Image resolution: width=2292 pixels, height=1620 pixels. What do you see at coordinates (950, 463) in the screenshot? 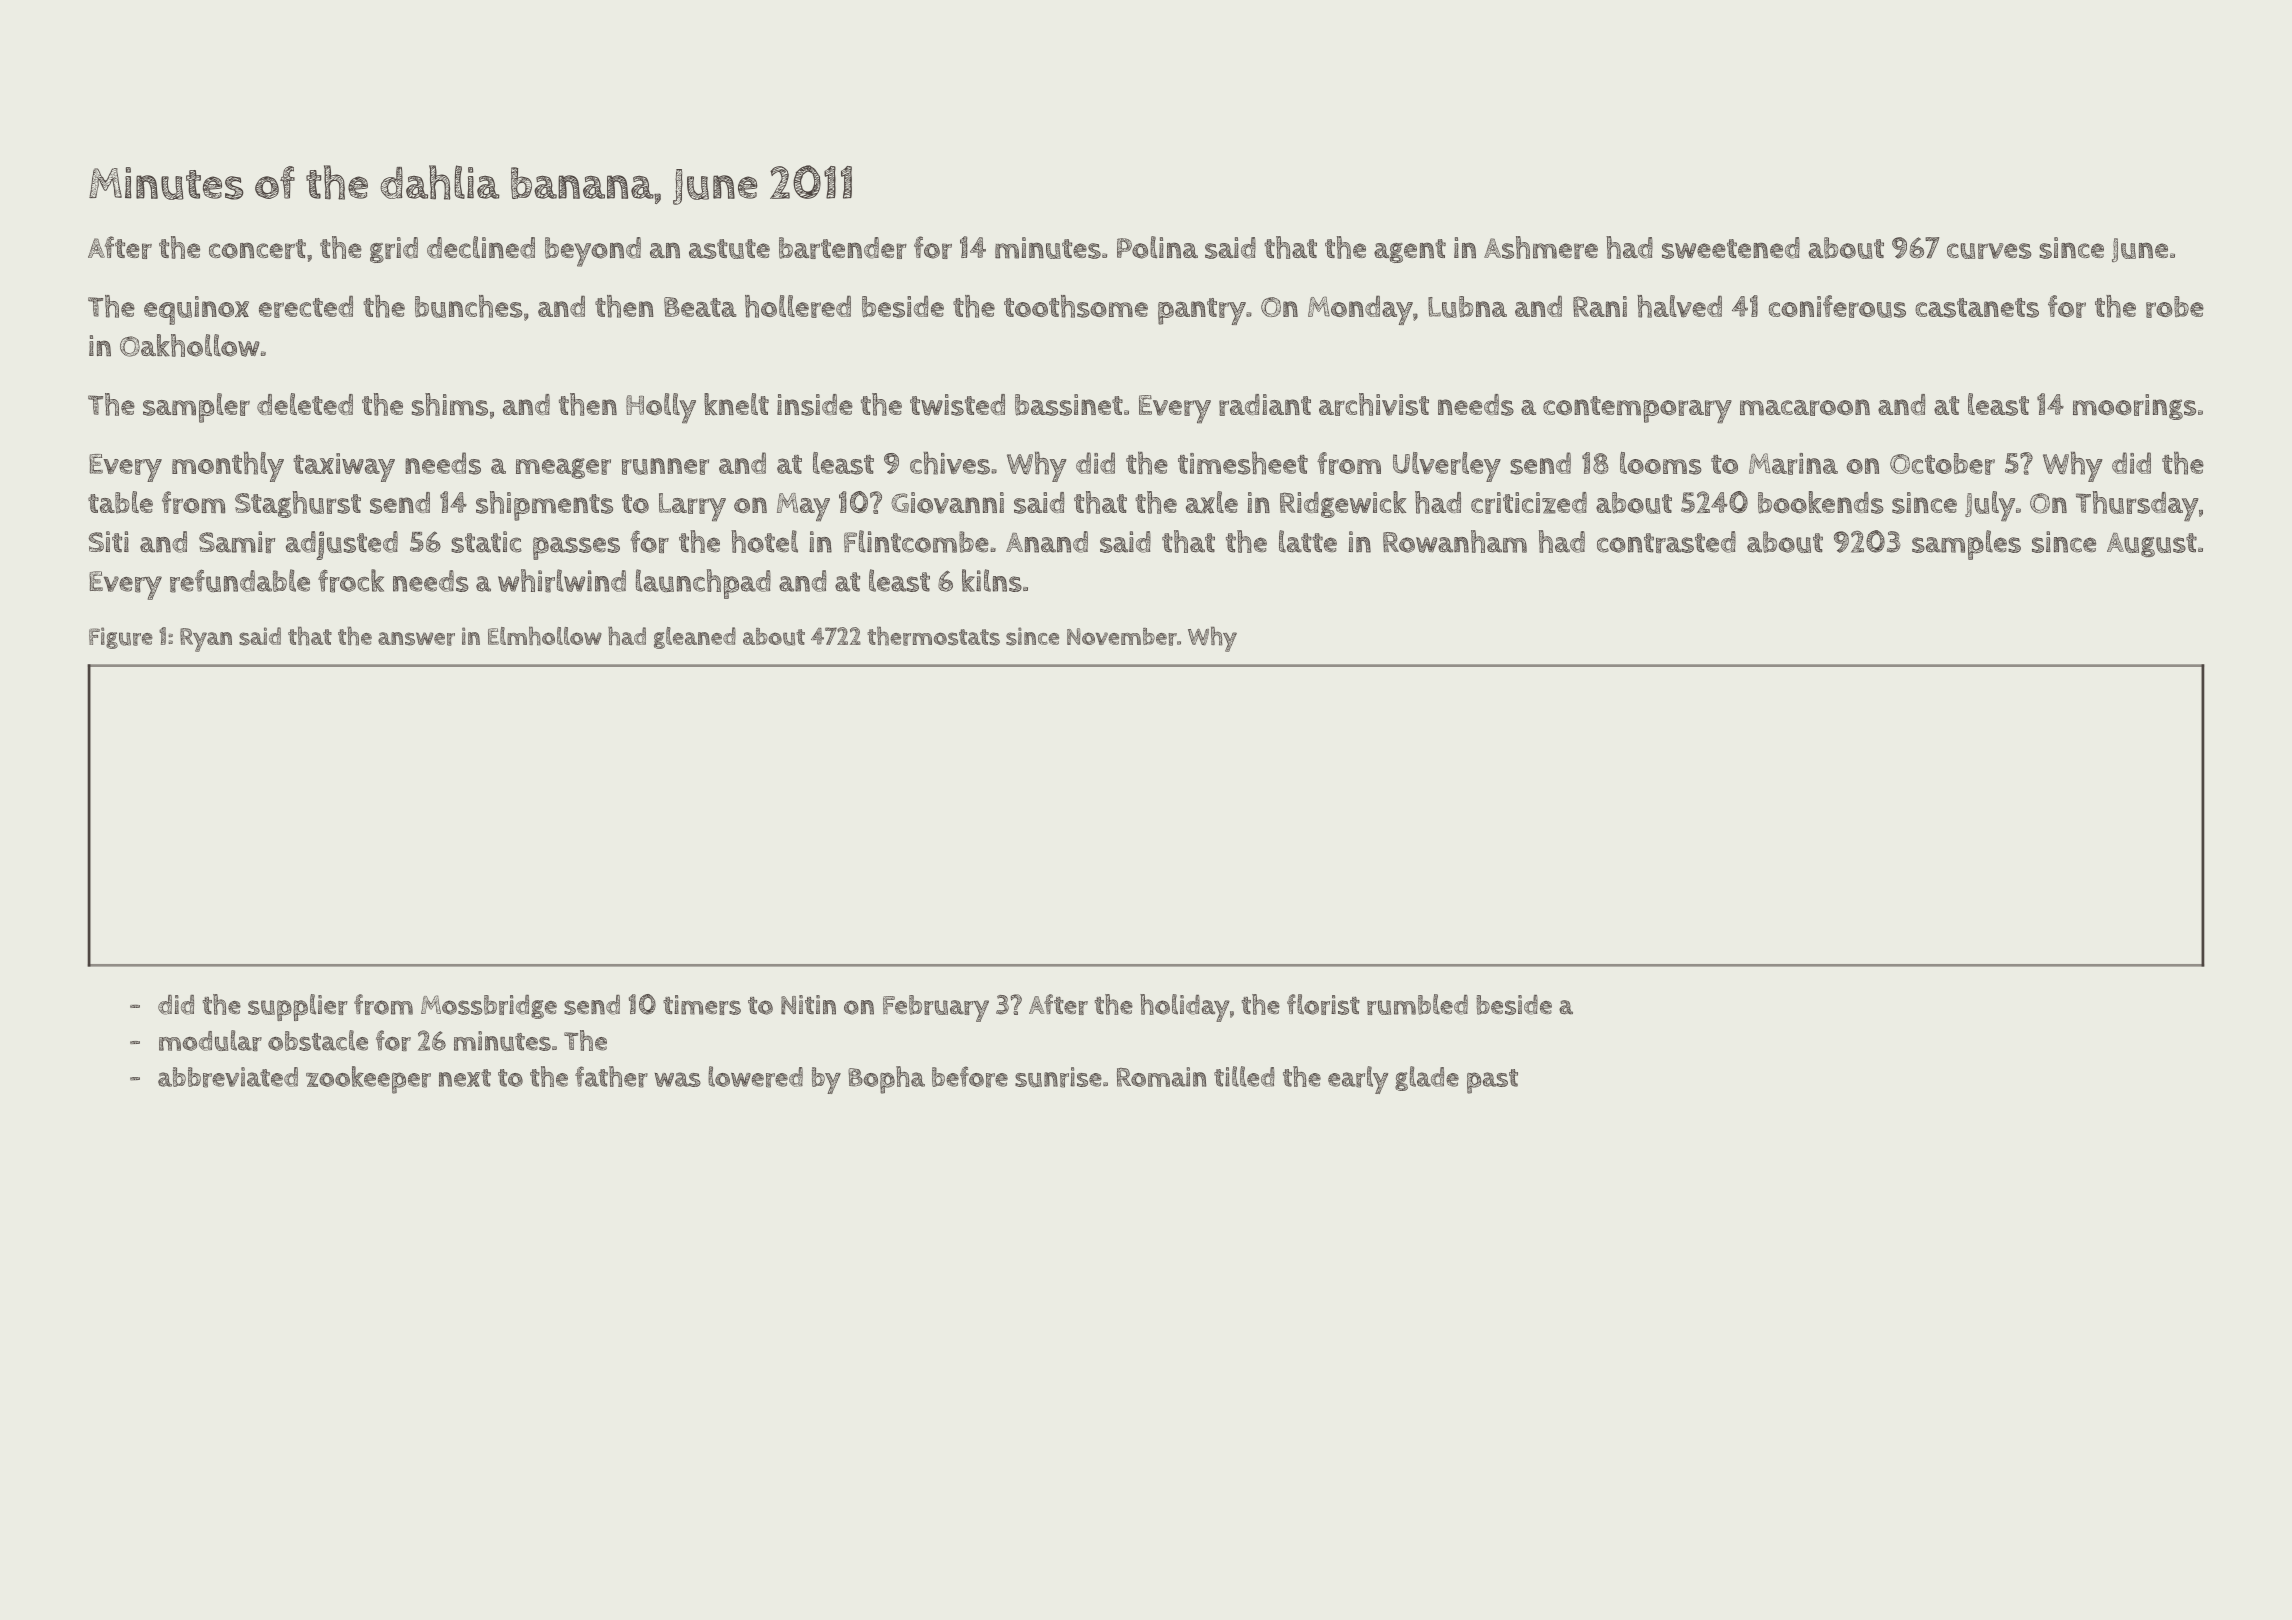
I see `chives` at bounding box center [950, 463].
